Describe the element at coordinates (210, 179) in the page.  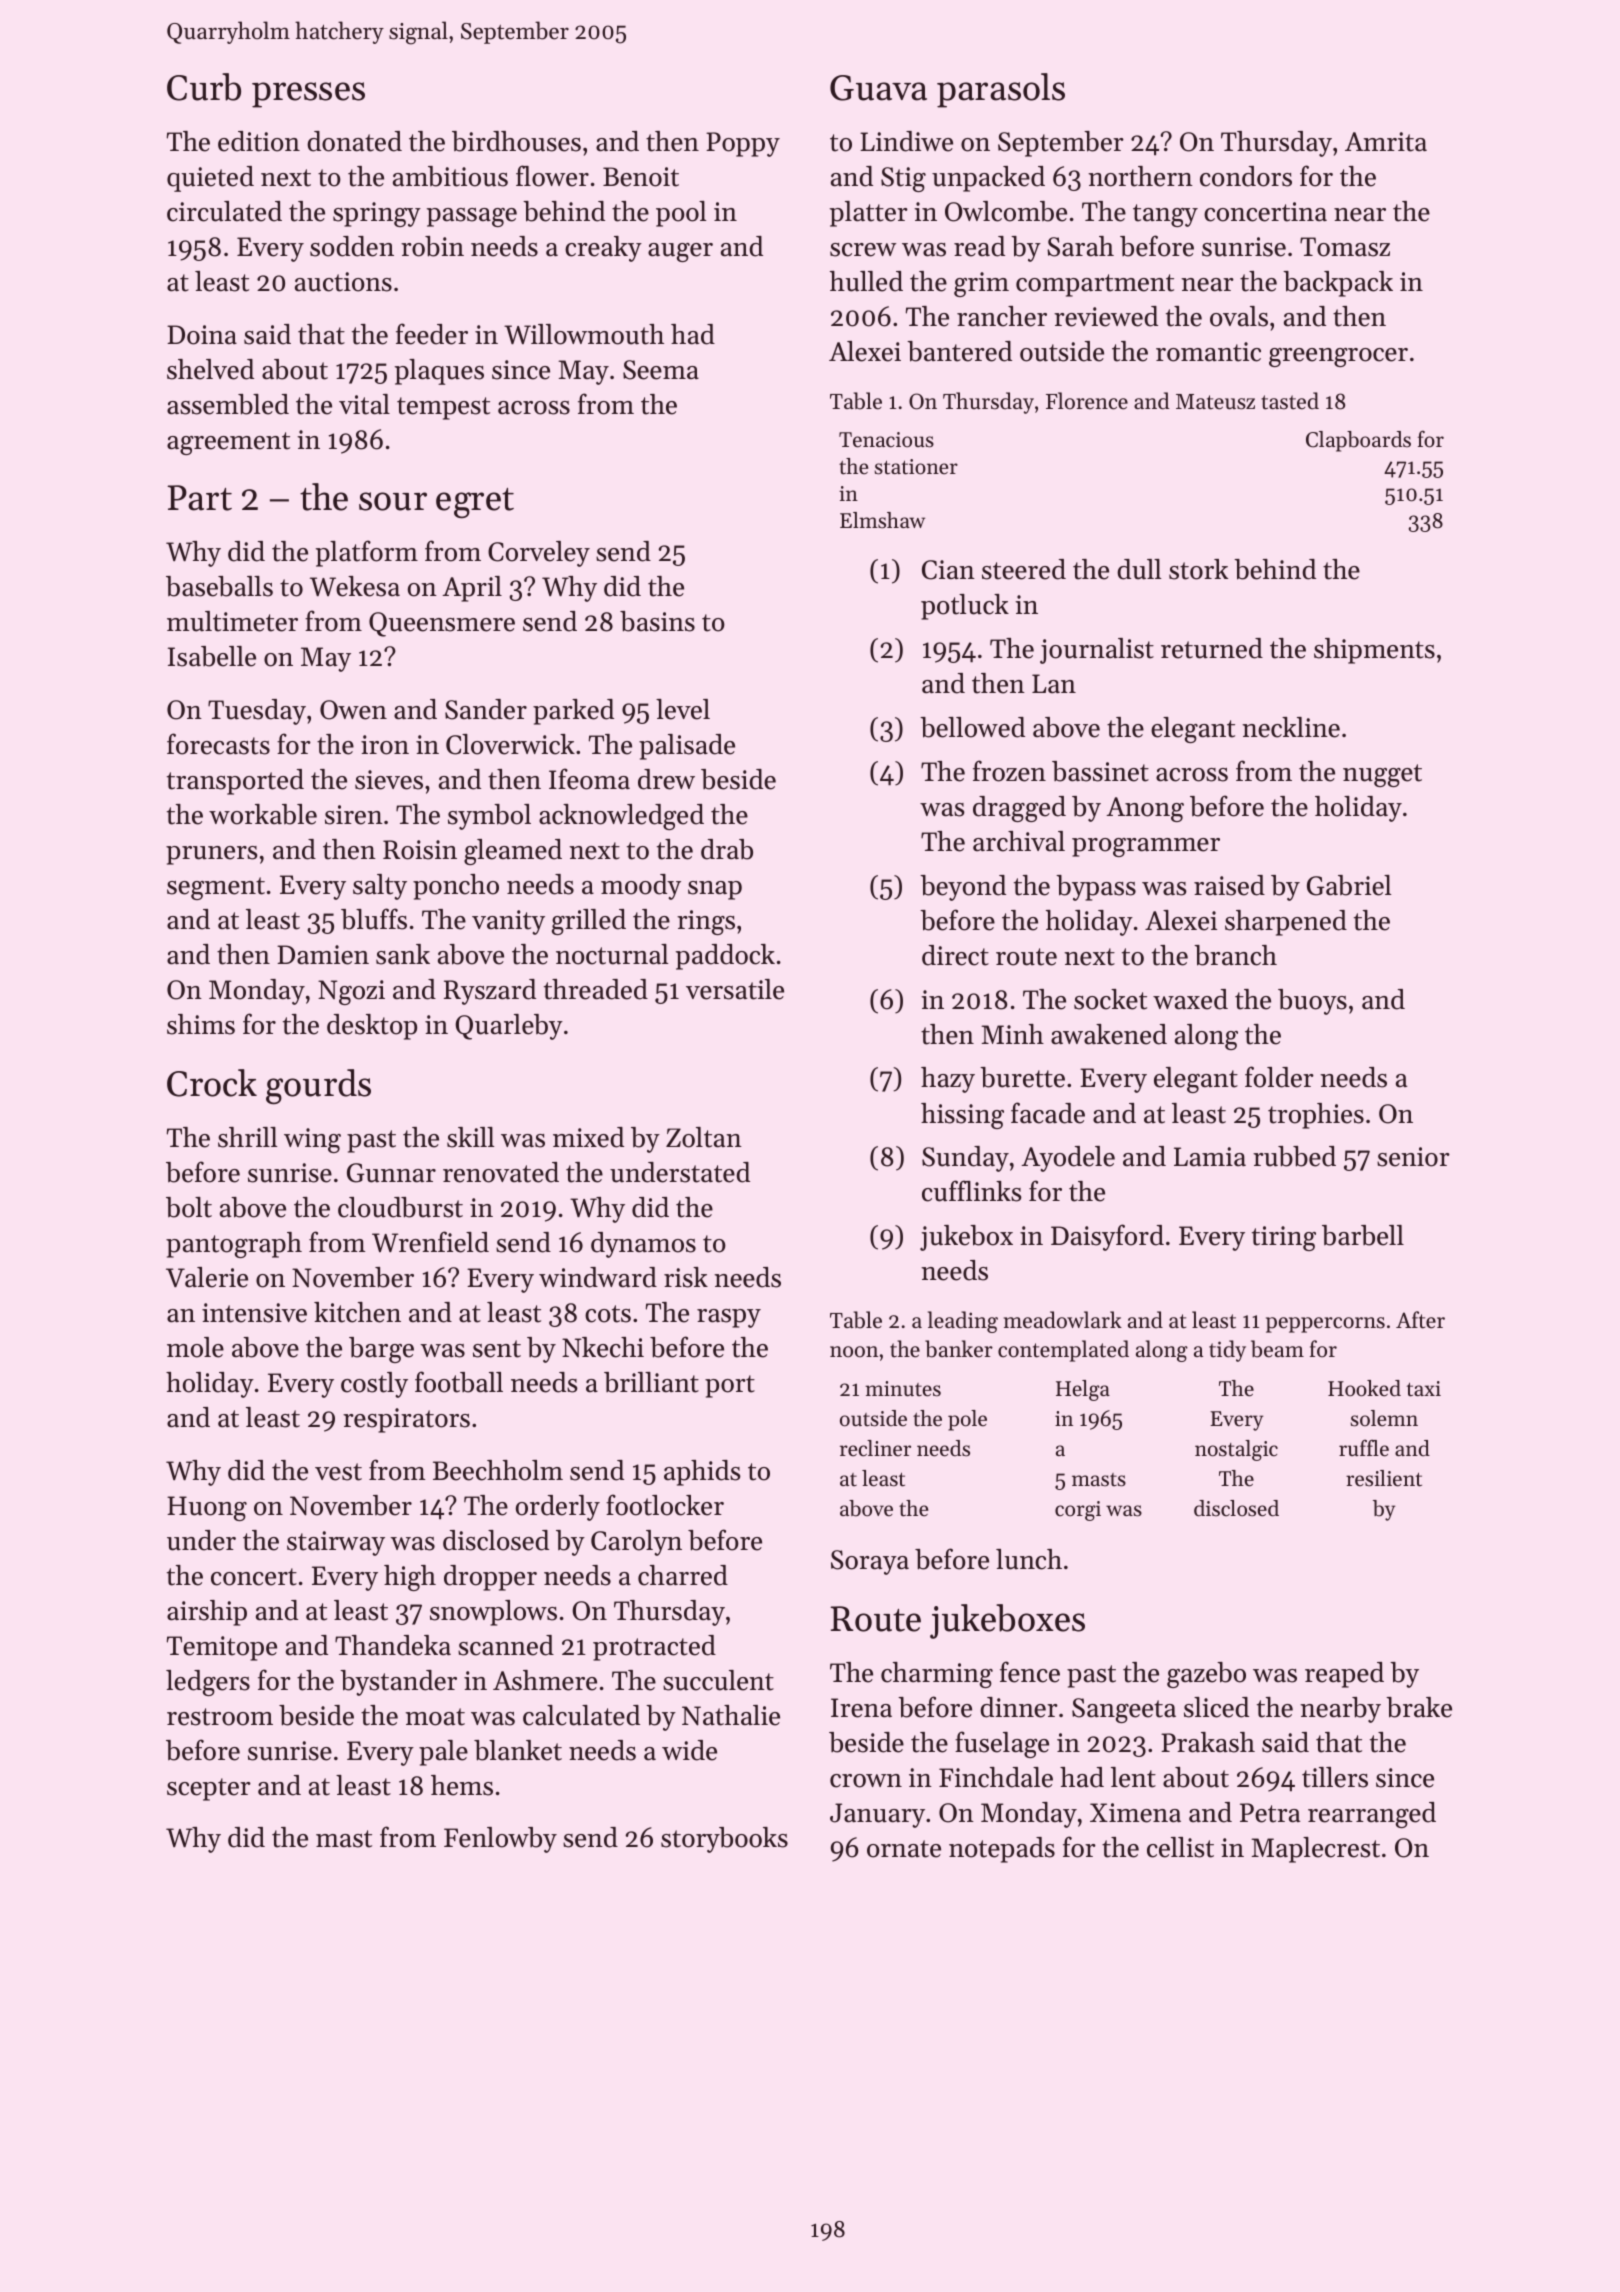
I see `quieted` at that location.
